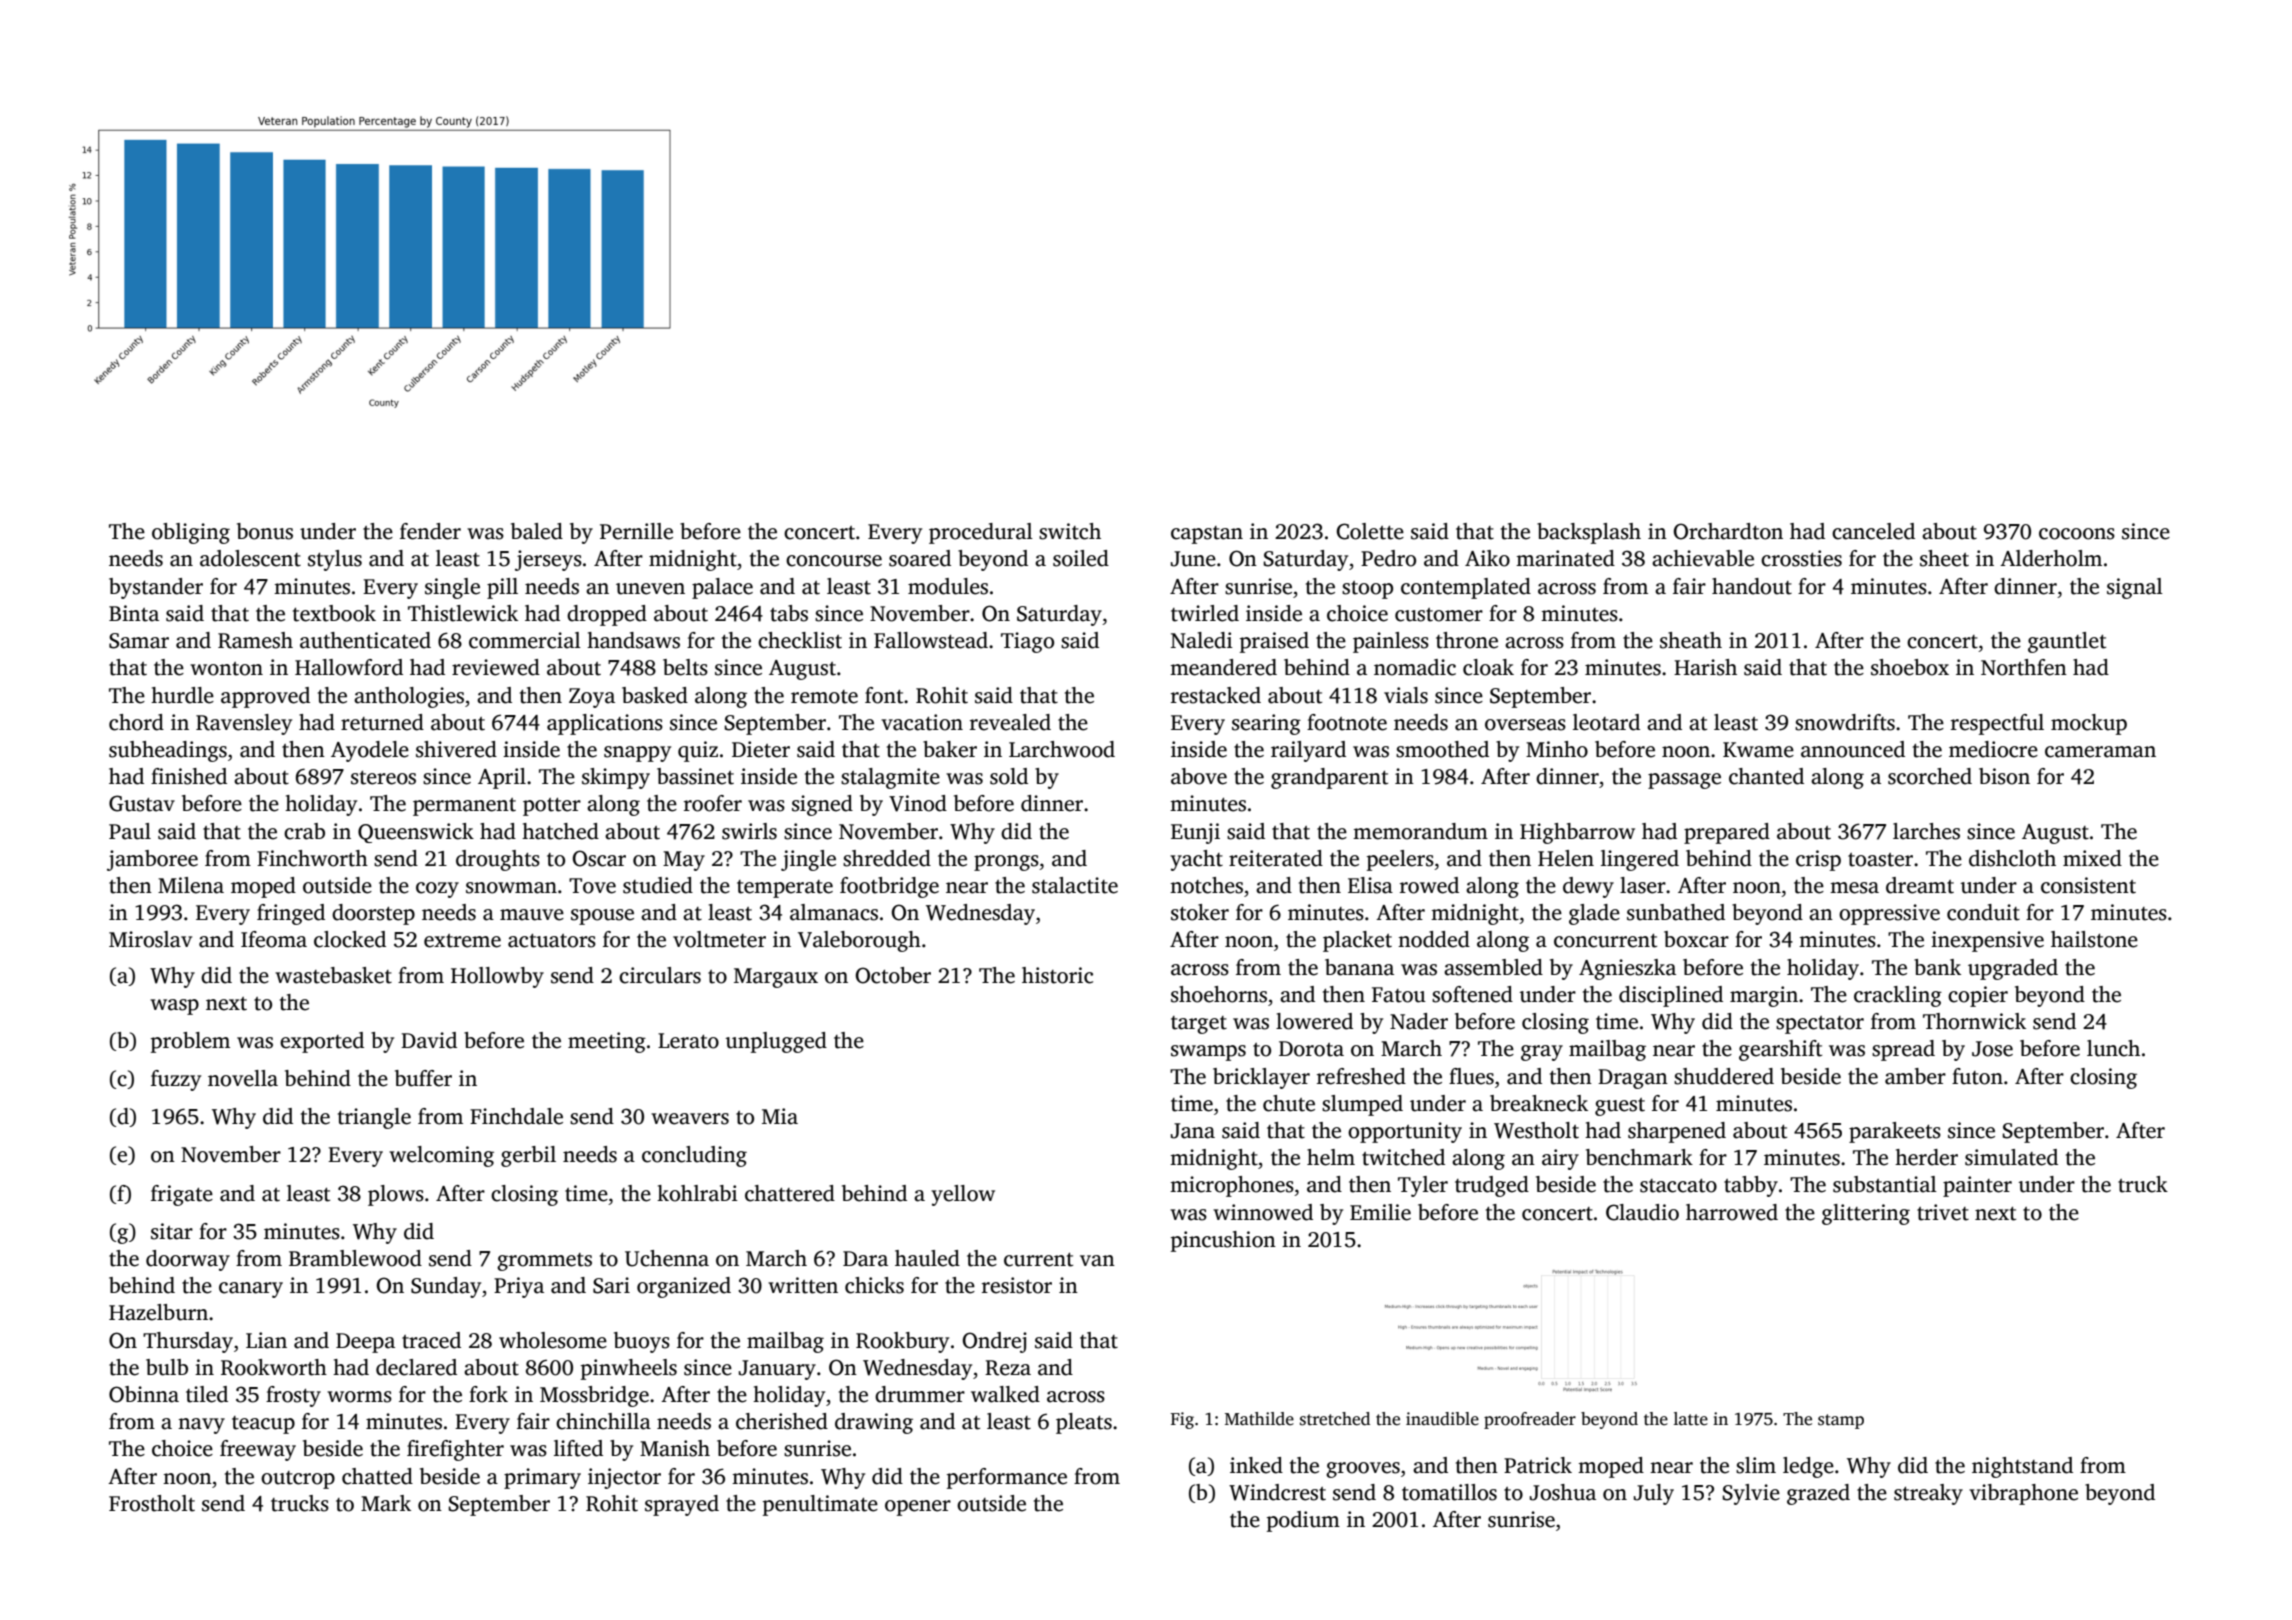  I want to click on sprayed, so click(682, 1505).
